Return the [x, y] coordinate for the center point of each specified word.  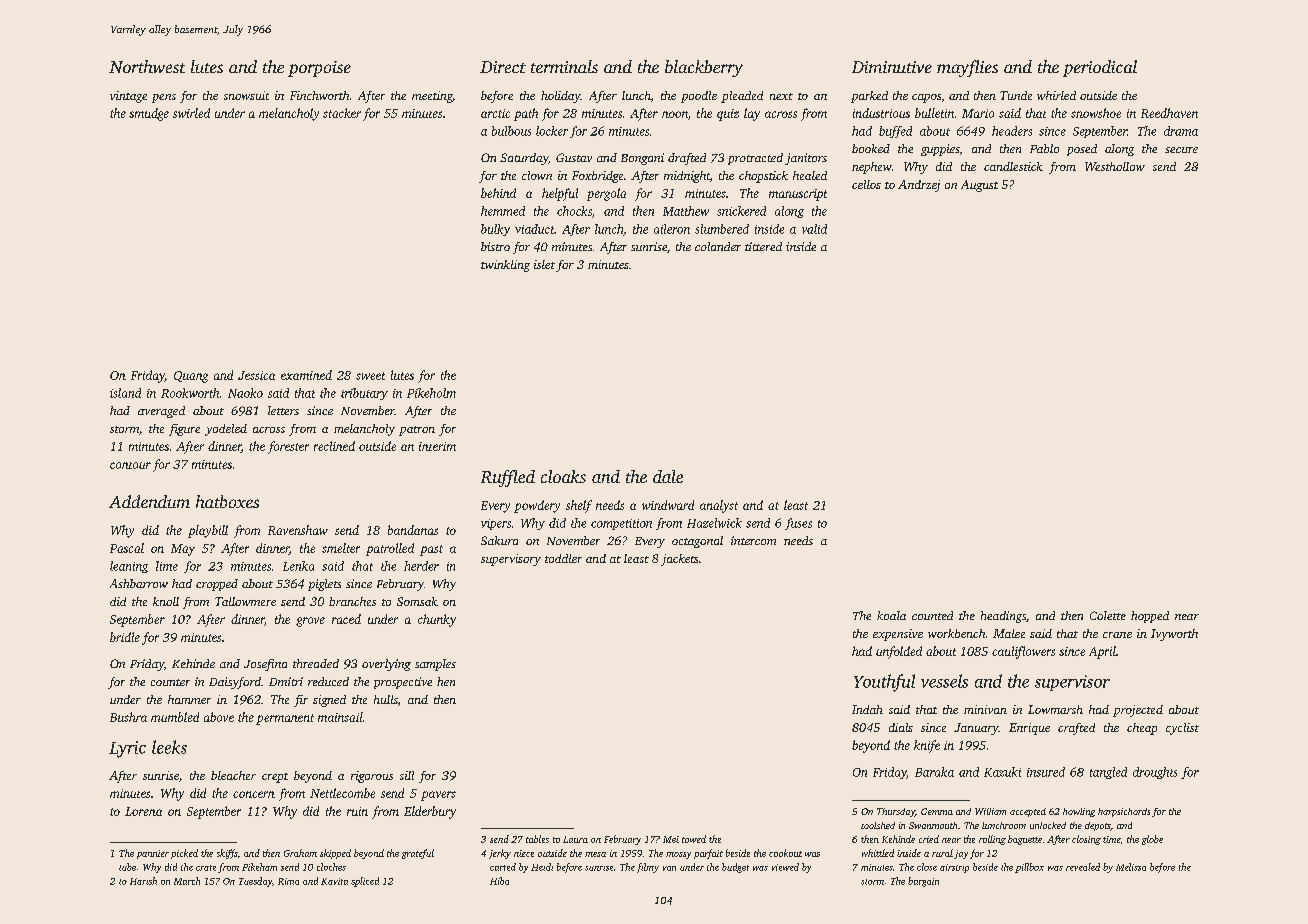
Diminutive [892, 67]
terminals [564, 66]
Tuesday [255, 882]
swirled [191, 113]
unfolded [899, 652]
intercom [753, 540]
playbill [208, 531]
